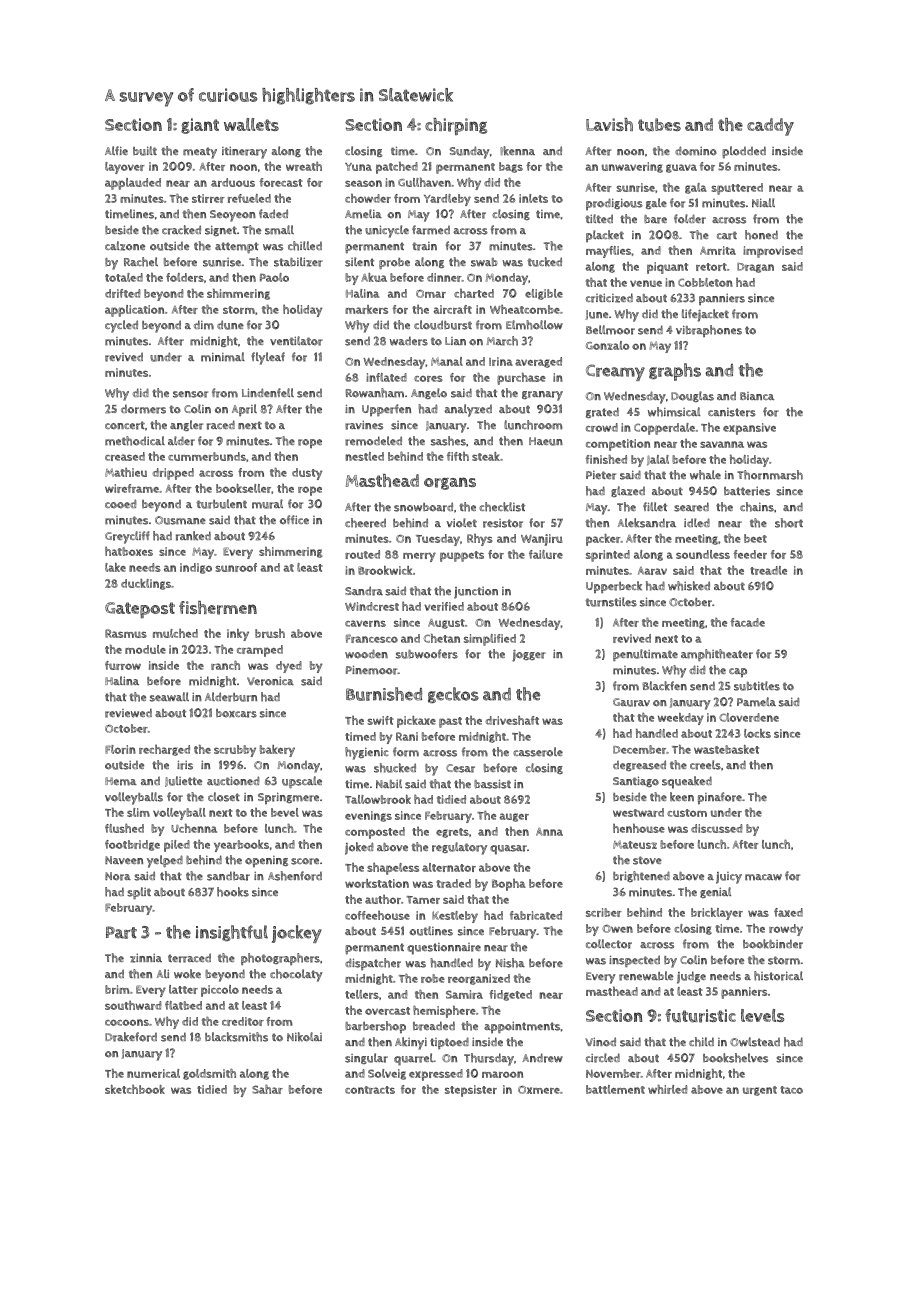  I want to click on plodded, so click(744, 152).
